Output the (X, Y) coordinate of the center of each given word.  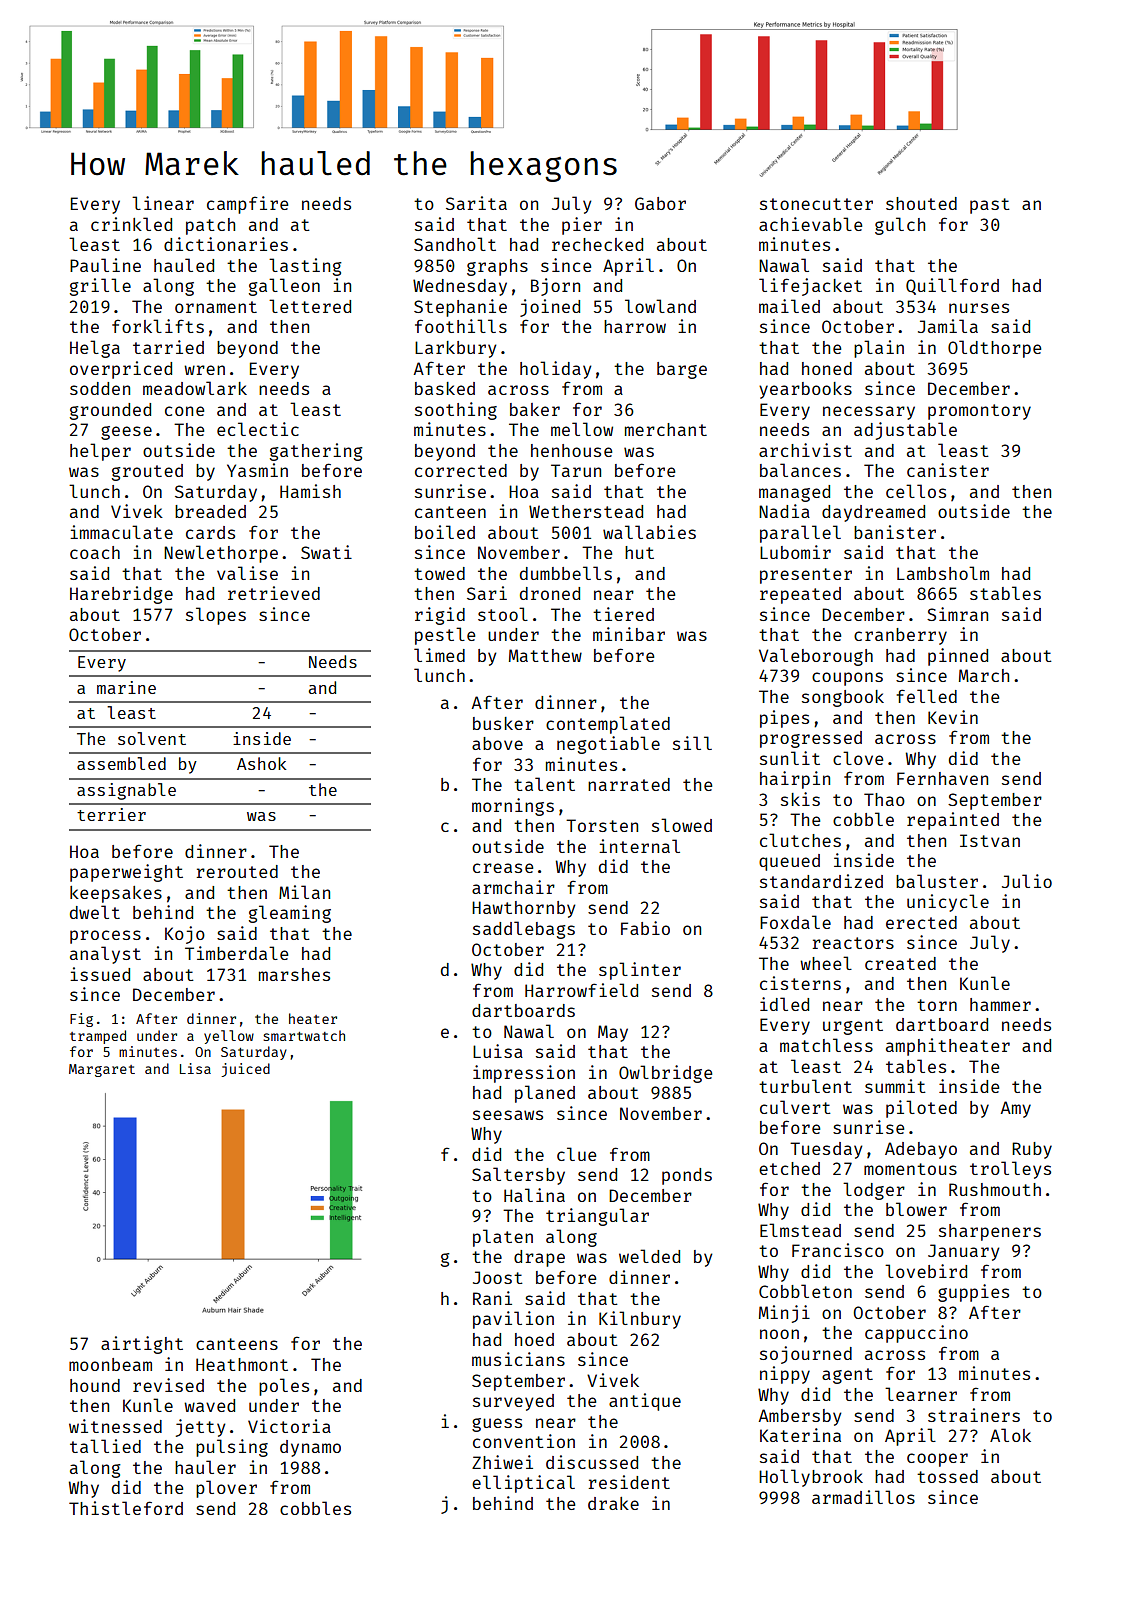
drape (539, 1258)
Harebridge (121, 595)
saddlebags (524, 930)
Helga (95, 349)
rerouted (237, 871)
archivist (805, 450)
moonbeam (110, 1364)
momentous (910, 1169)
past (990, 206)
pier (582, 226)
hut (639, 552)
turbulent (805, 1086)
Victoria (289, 1426)
